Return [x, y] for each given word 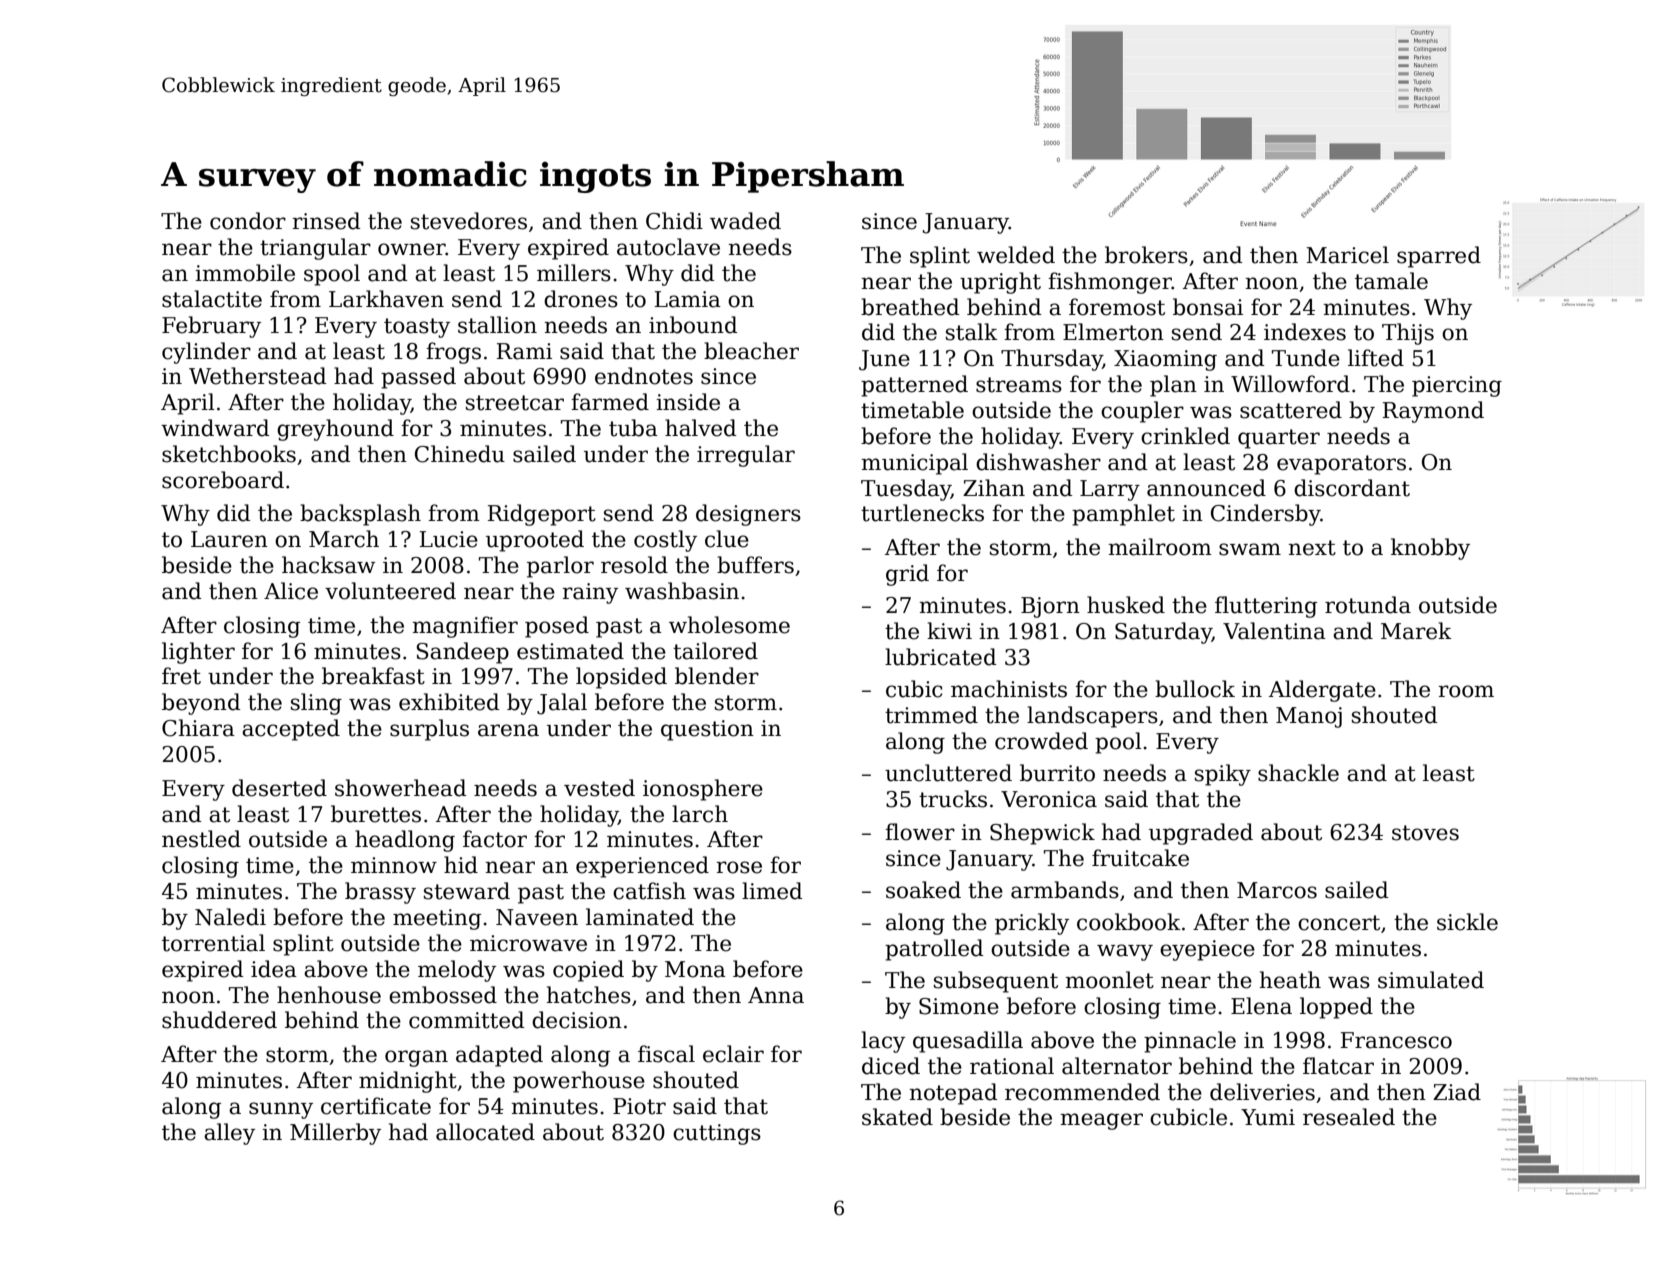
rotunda [1368, 605]
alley [229, 1134]
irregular [746, 456]
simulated [1431, 980]
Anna [776, 995]
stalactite [212, 299]
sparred [1439, 257]
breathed [910, 307]
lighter [198, 653]
